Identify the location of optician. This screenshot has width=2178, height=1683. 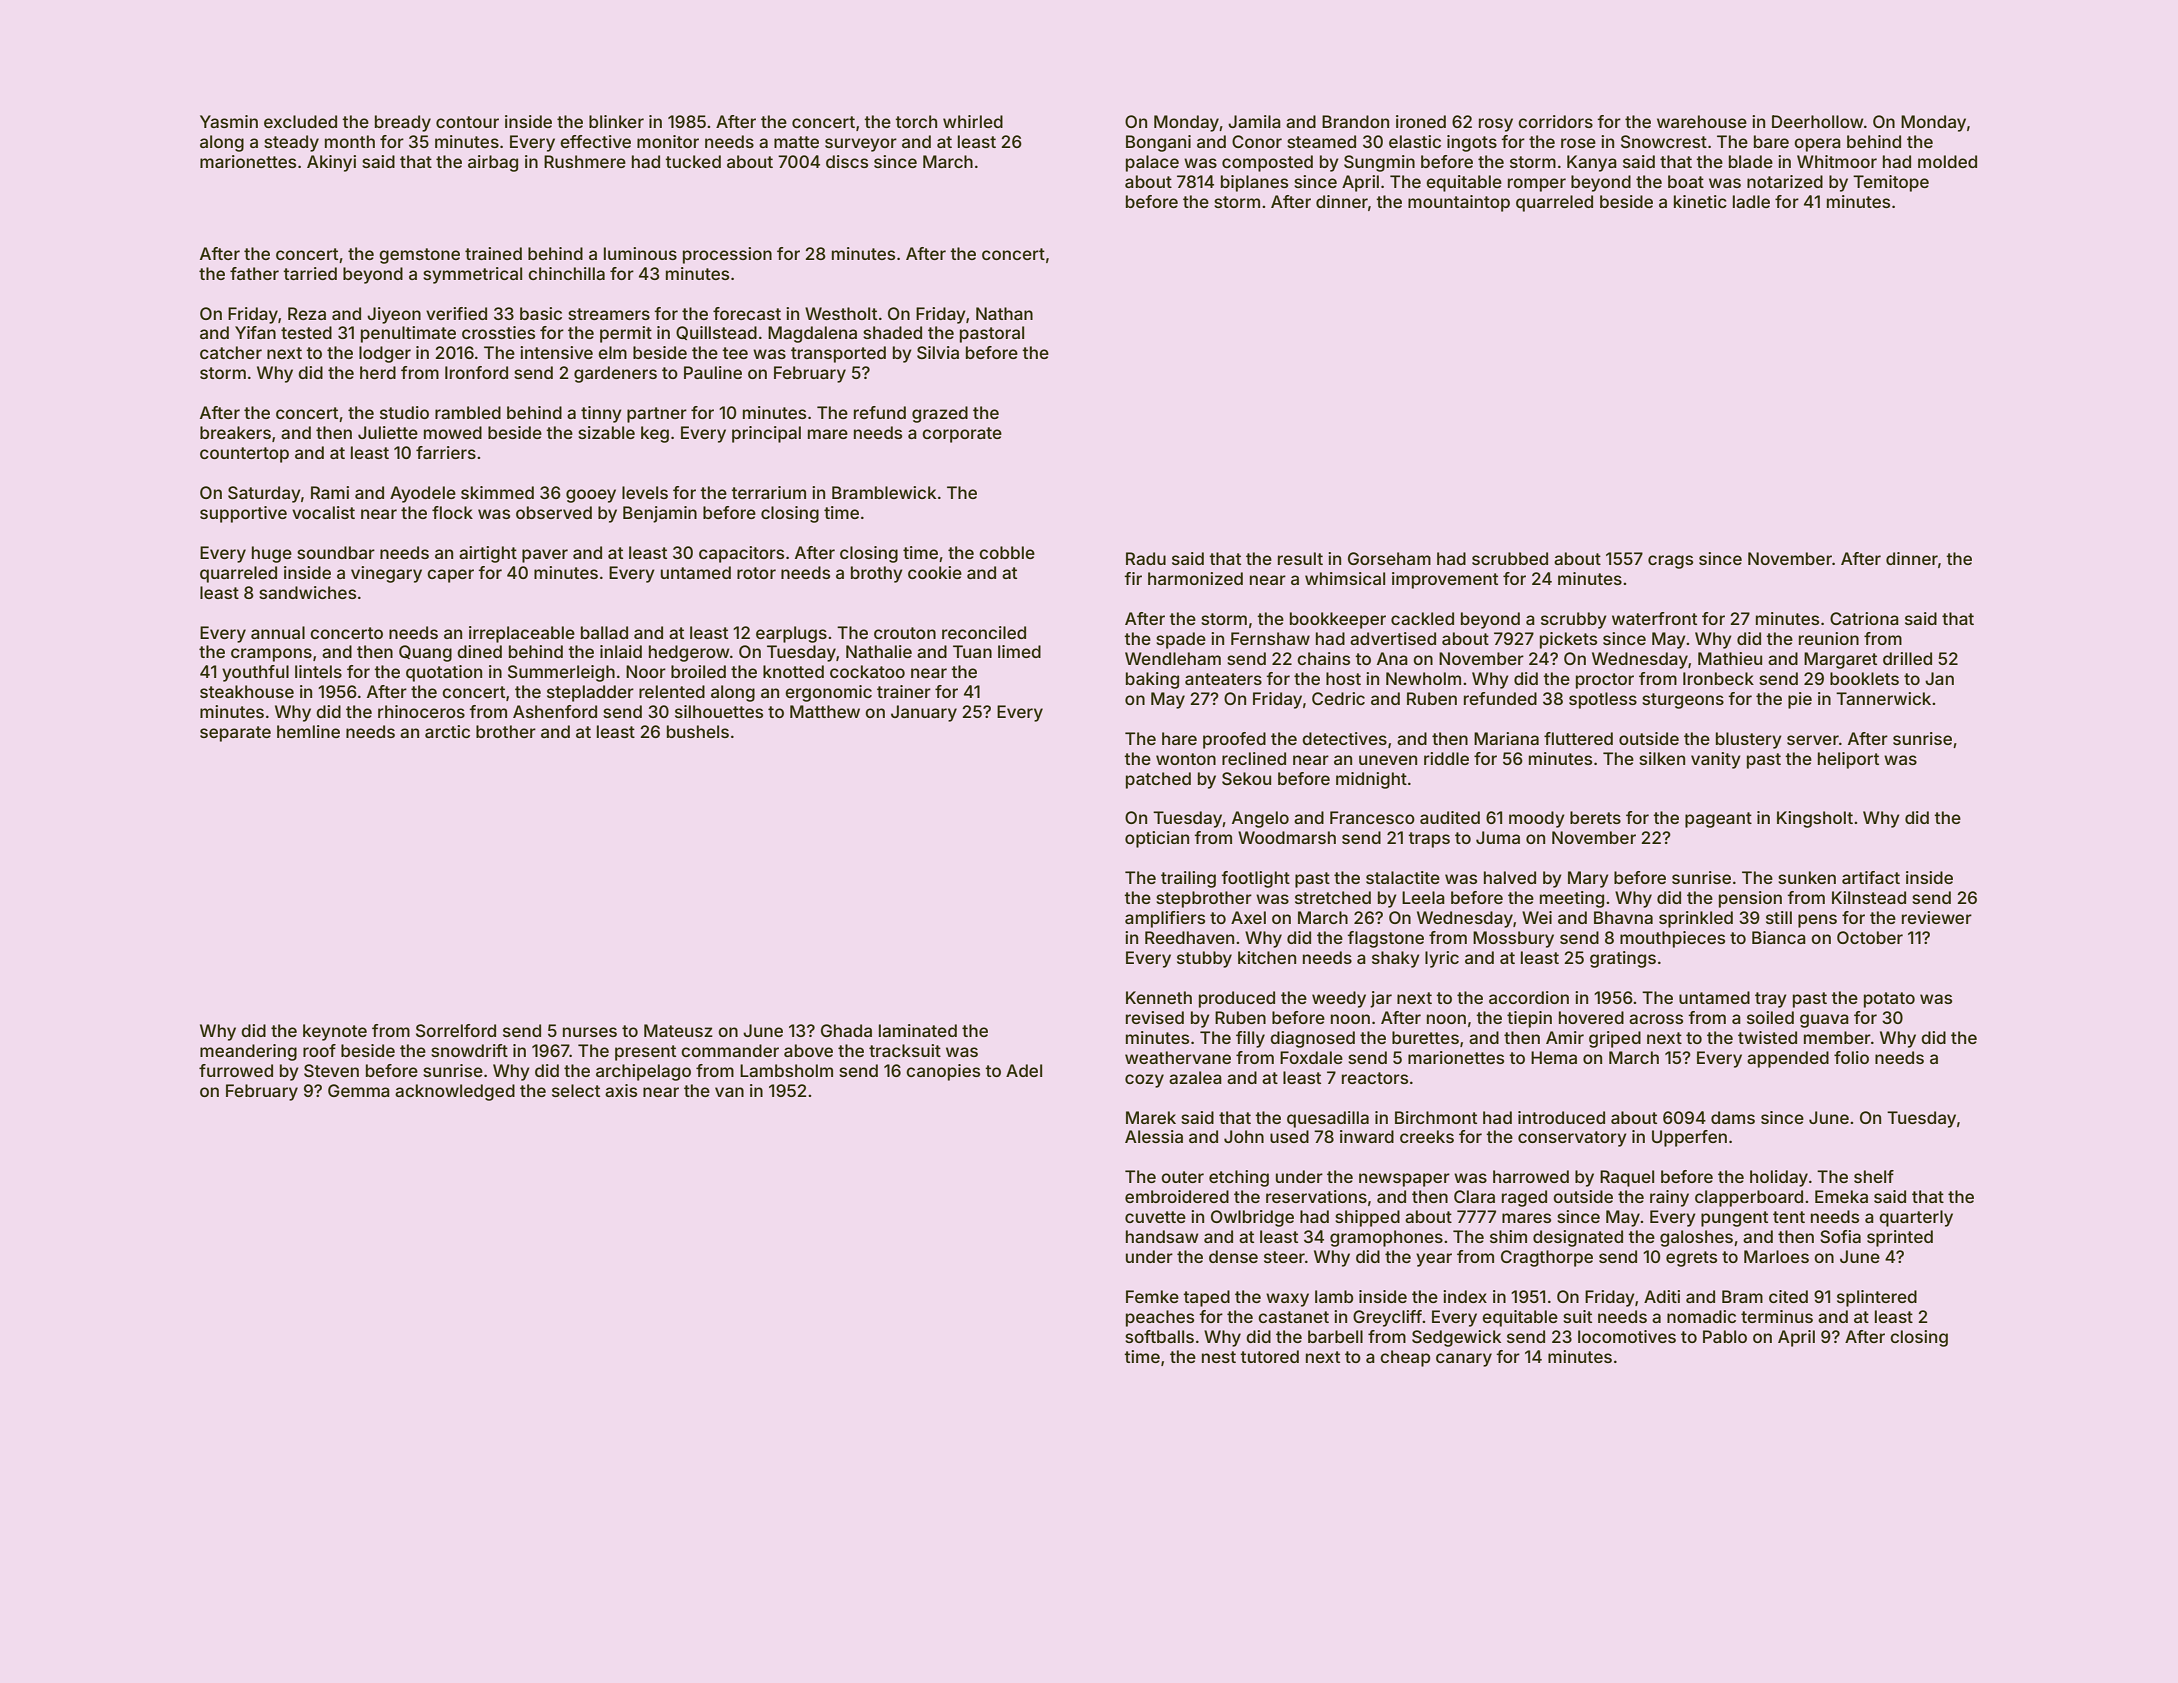
(1157, 839).
